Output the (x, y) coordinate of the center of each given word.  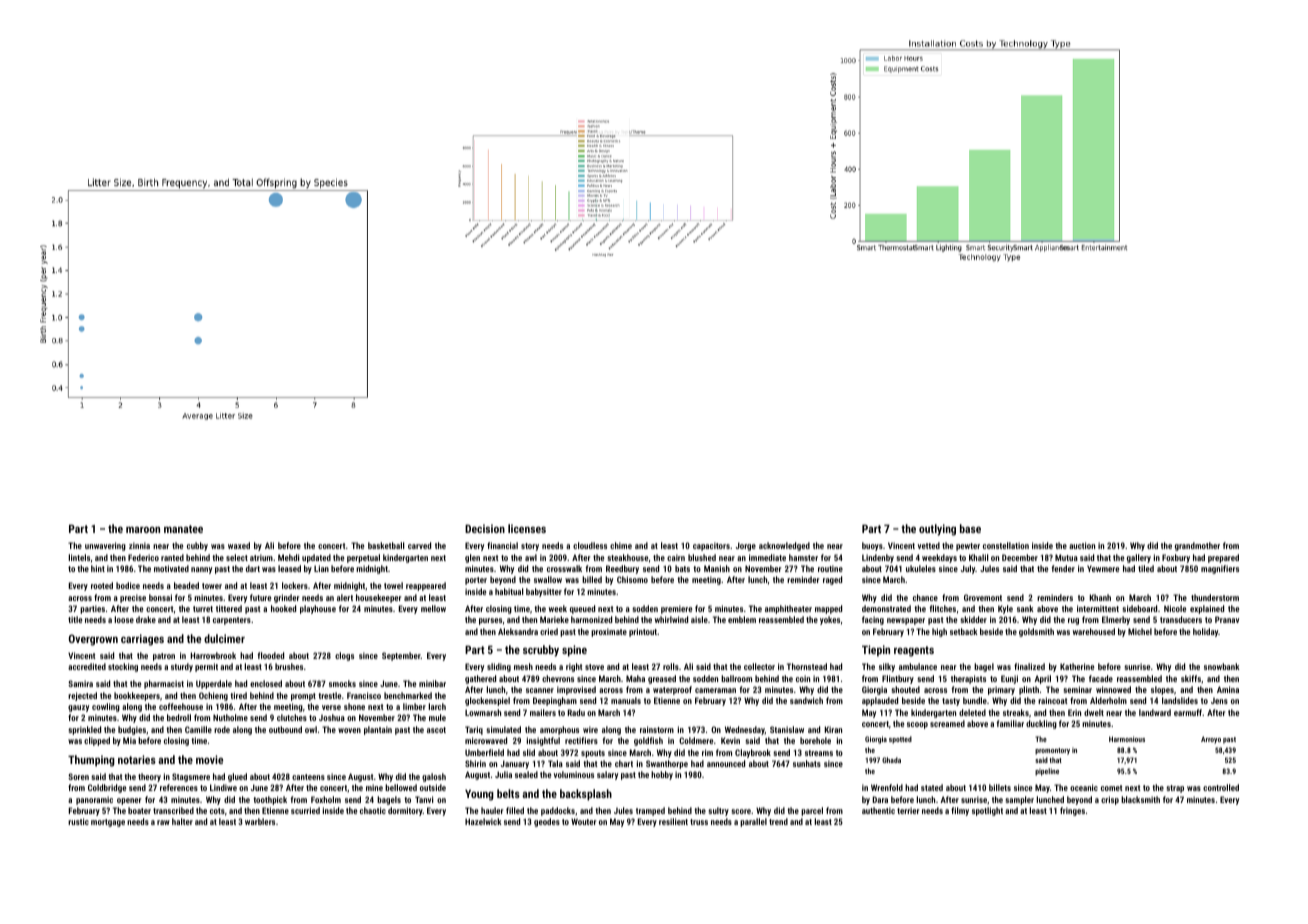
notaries (137, 759)
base (970, 528)
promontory (1052, 751)
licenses (527, 528)
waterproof (672, 690)
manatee (183, 529)
